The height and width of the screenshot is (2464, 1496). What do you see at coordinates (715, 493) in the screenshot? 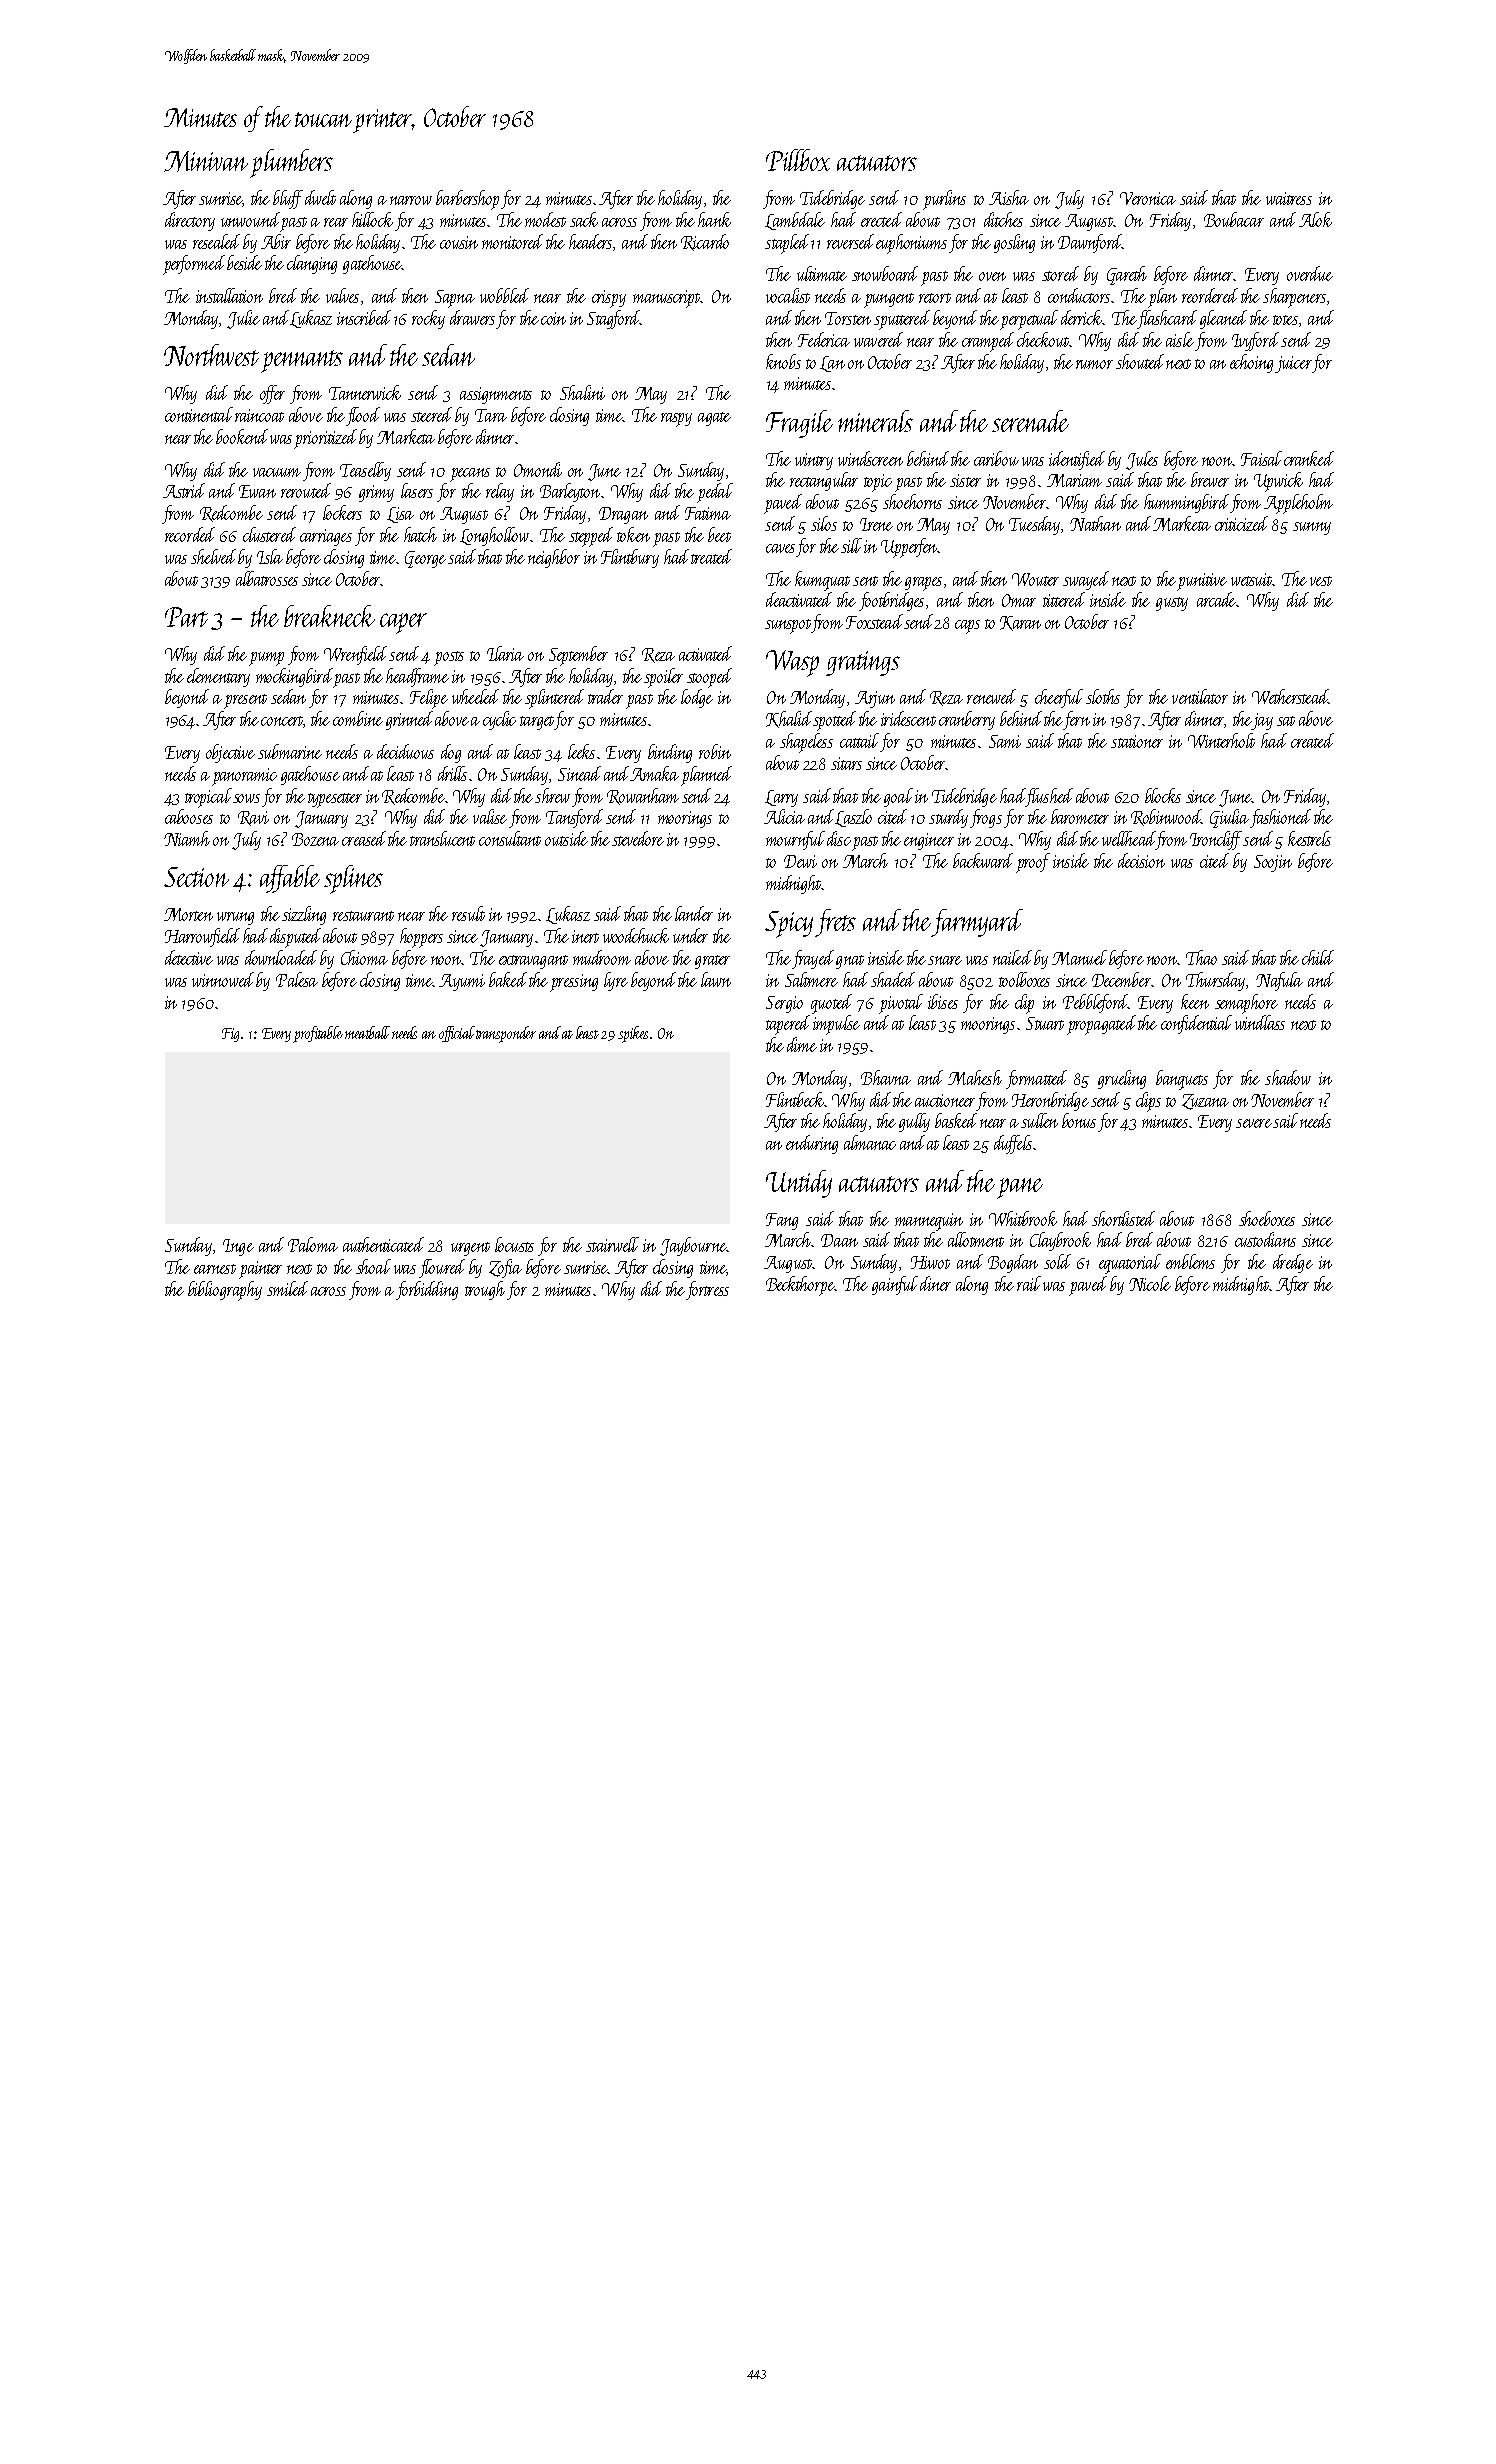
I see `pedal` at bounding box center [715, 493].
